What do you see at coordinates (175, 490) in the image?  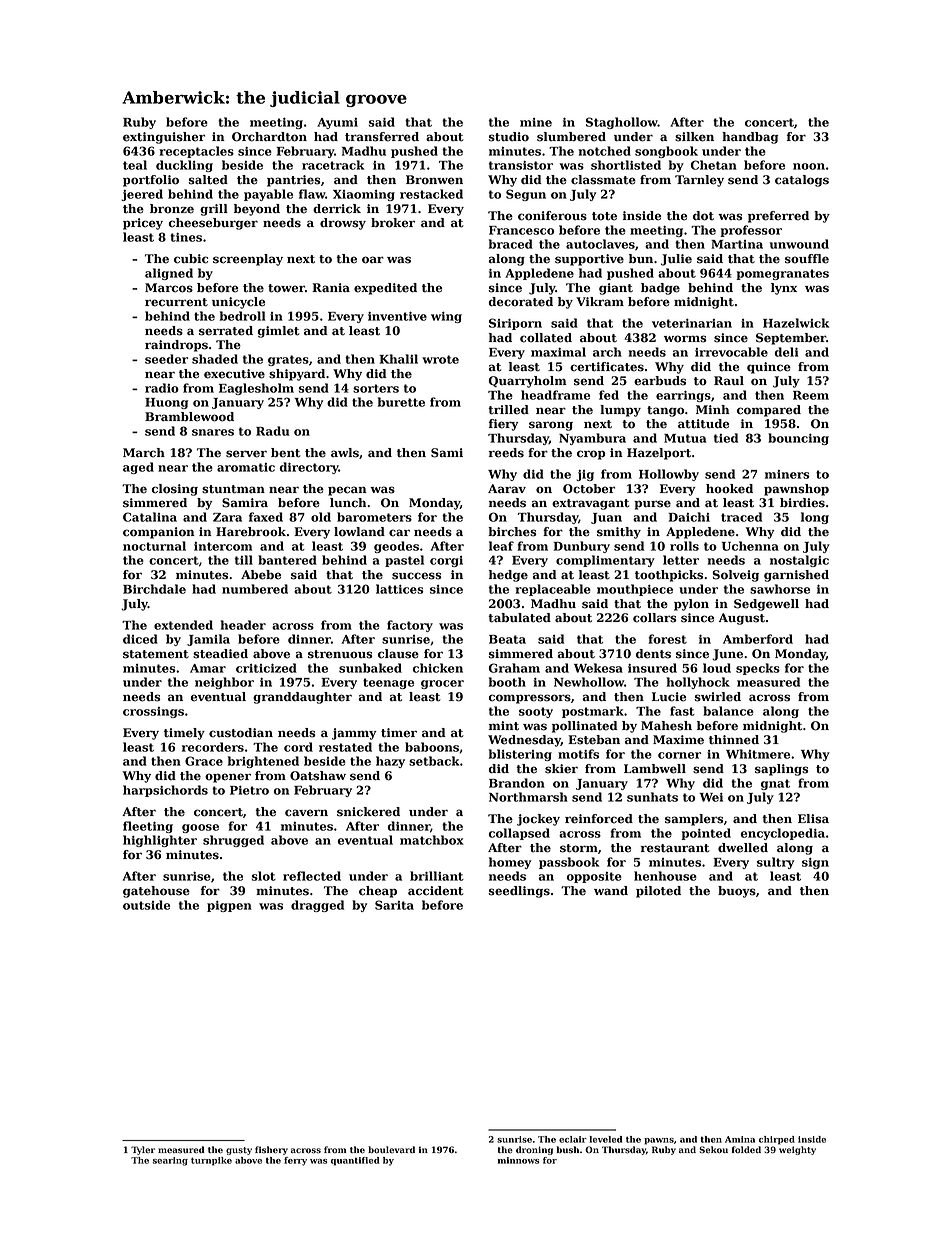 I see `closing` at bounding box center [175, 490].
